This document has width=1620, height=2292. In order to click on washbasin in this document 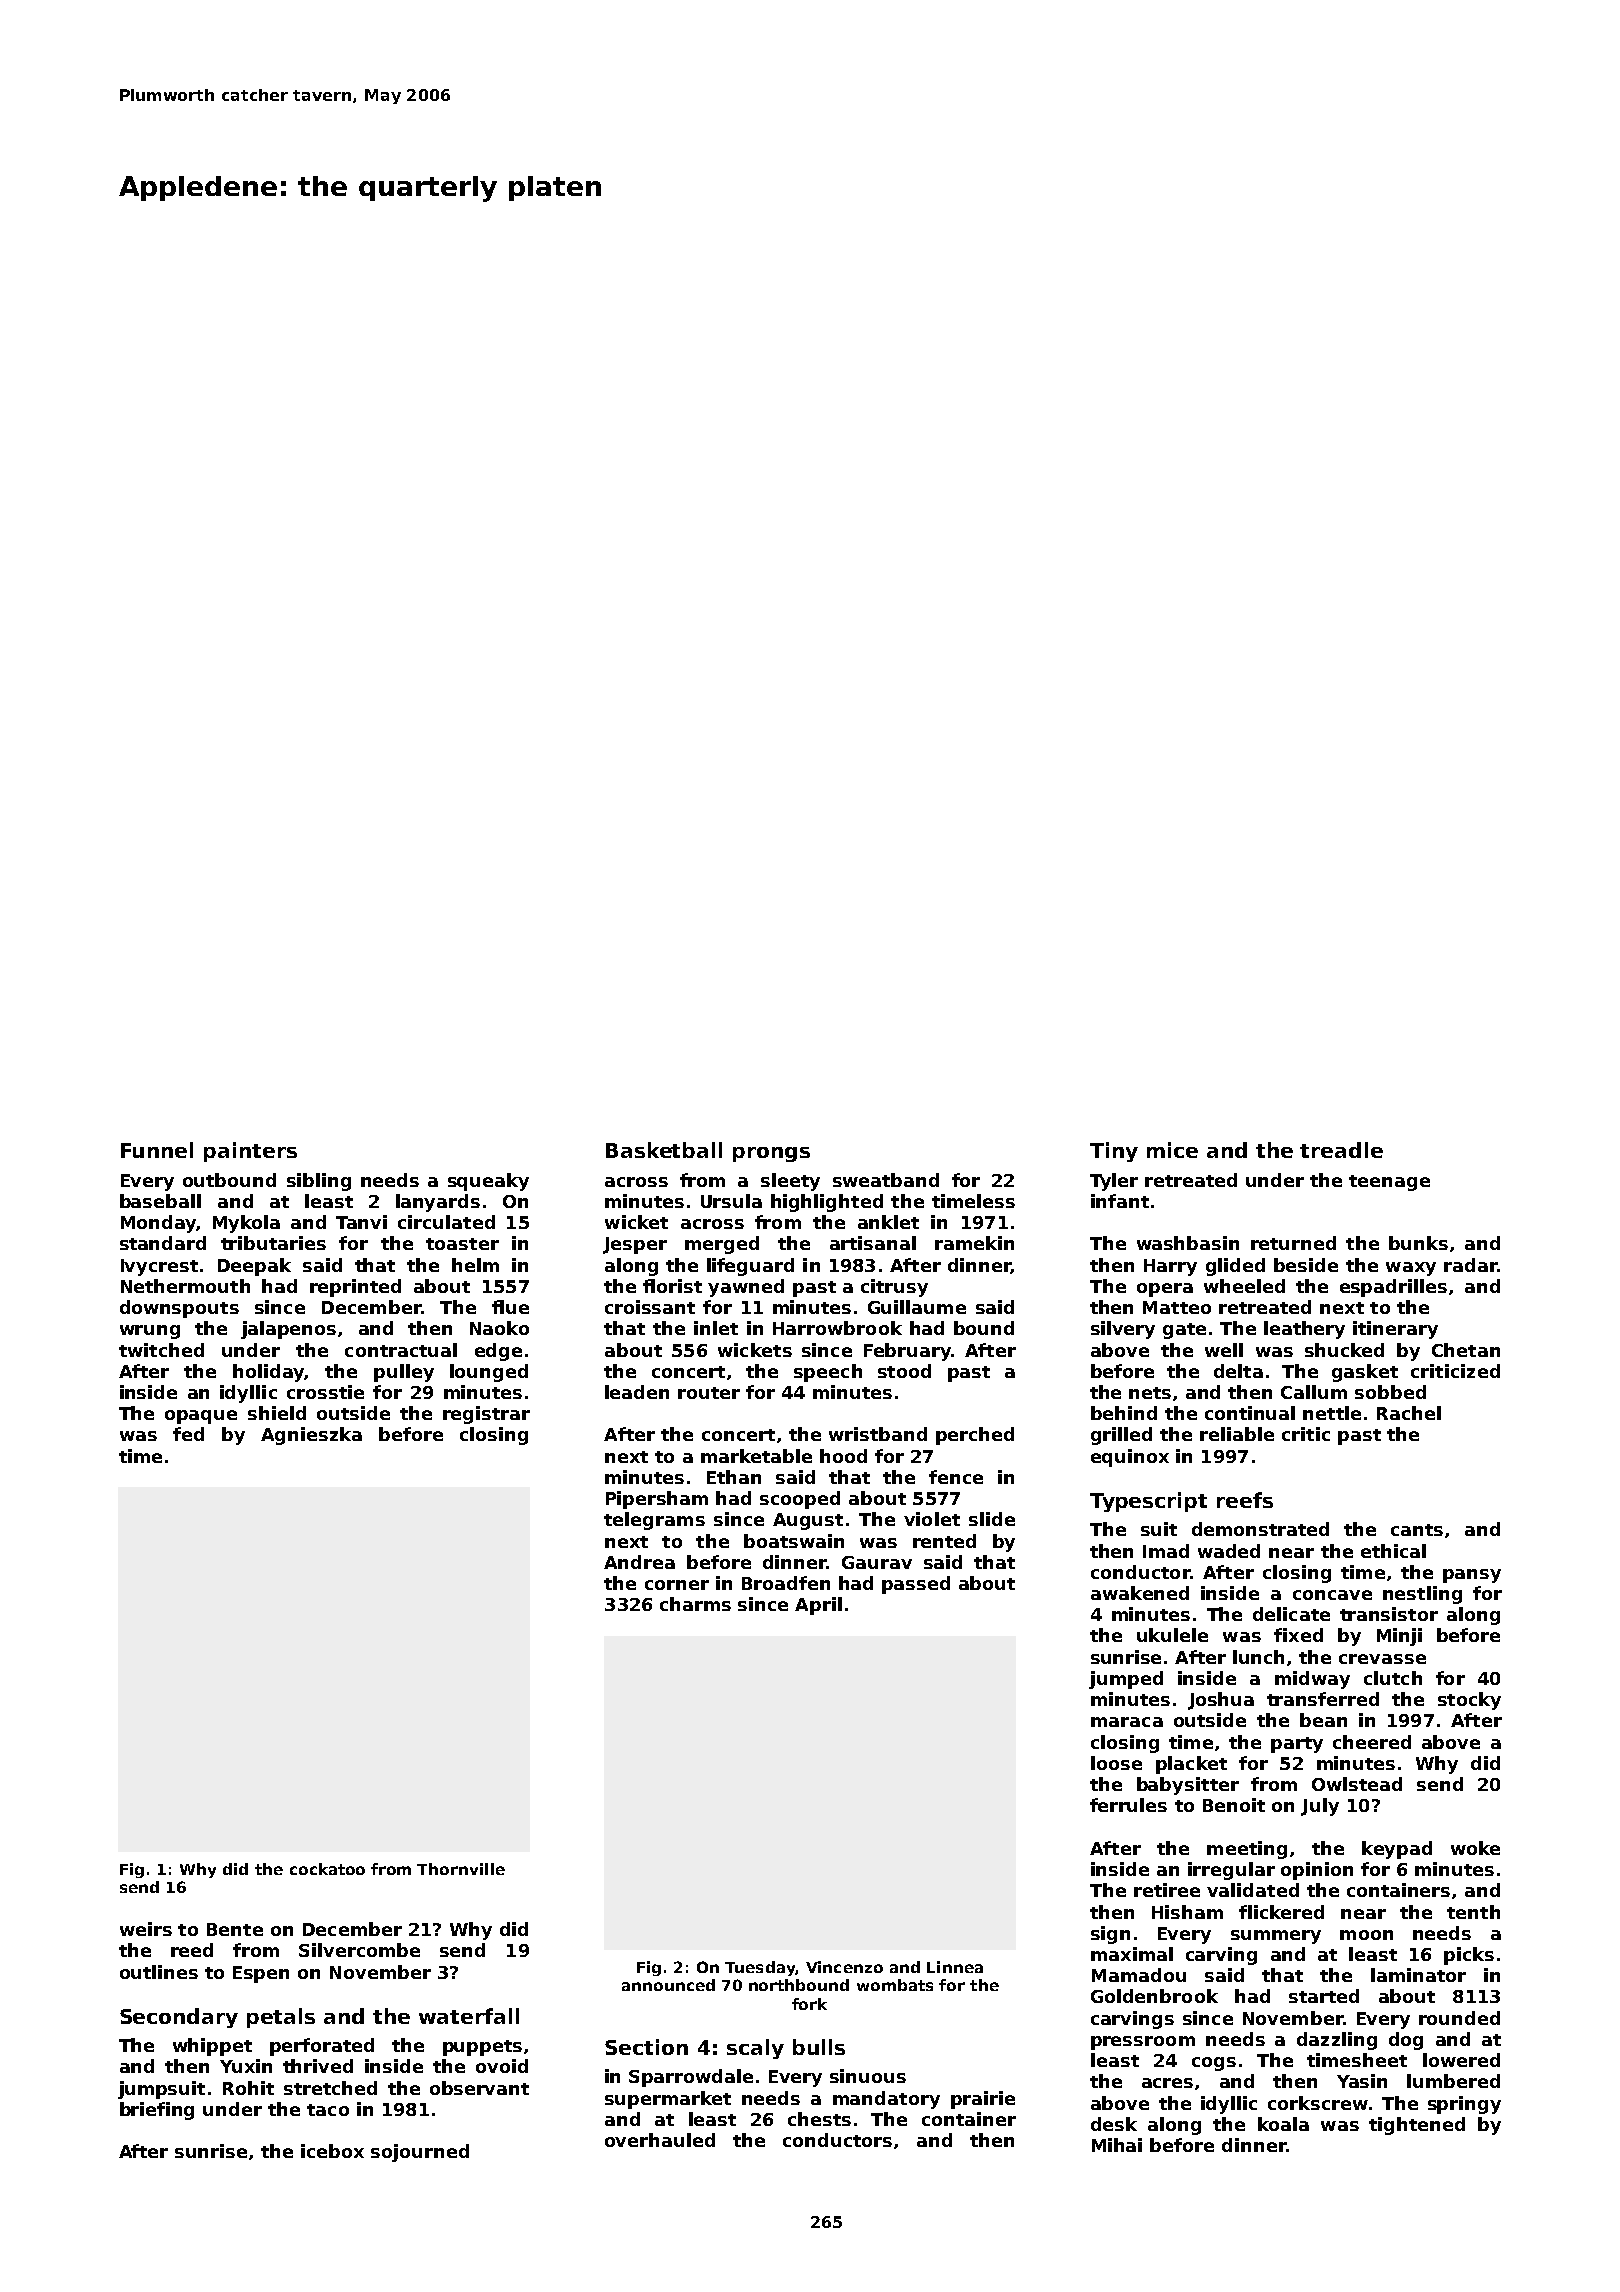, I will do `click(1188, 1243)`.
